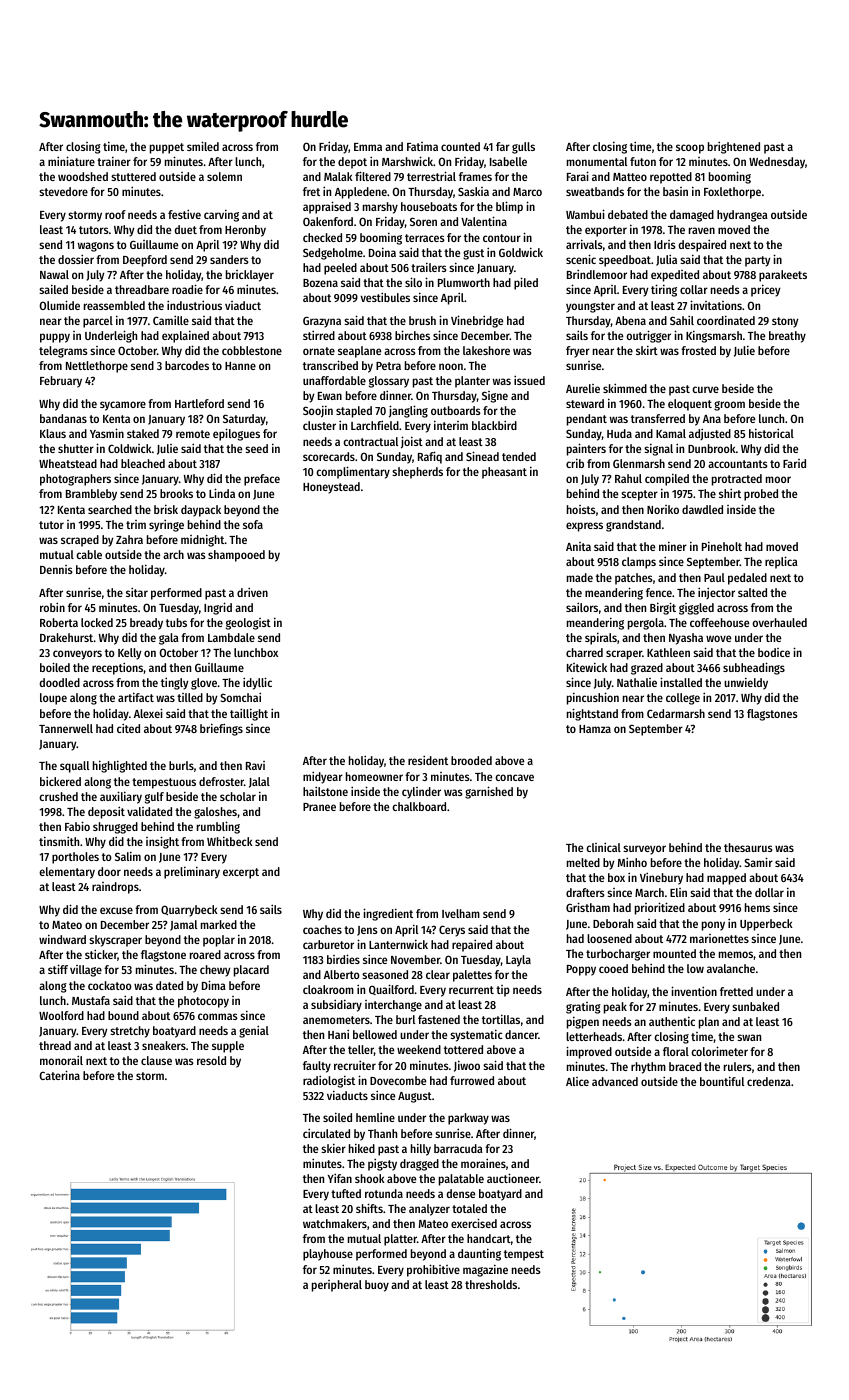 The width and height of the screenshot is (849, 1400). Describe the element at coordinates (732, 193) in the screenshot. I see `Foxlethorpe` at that location.
